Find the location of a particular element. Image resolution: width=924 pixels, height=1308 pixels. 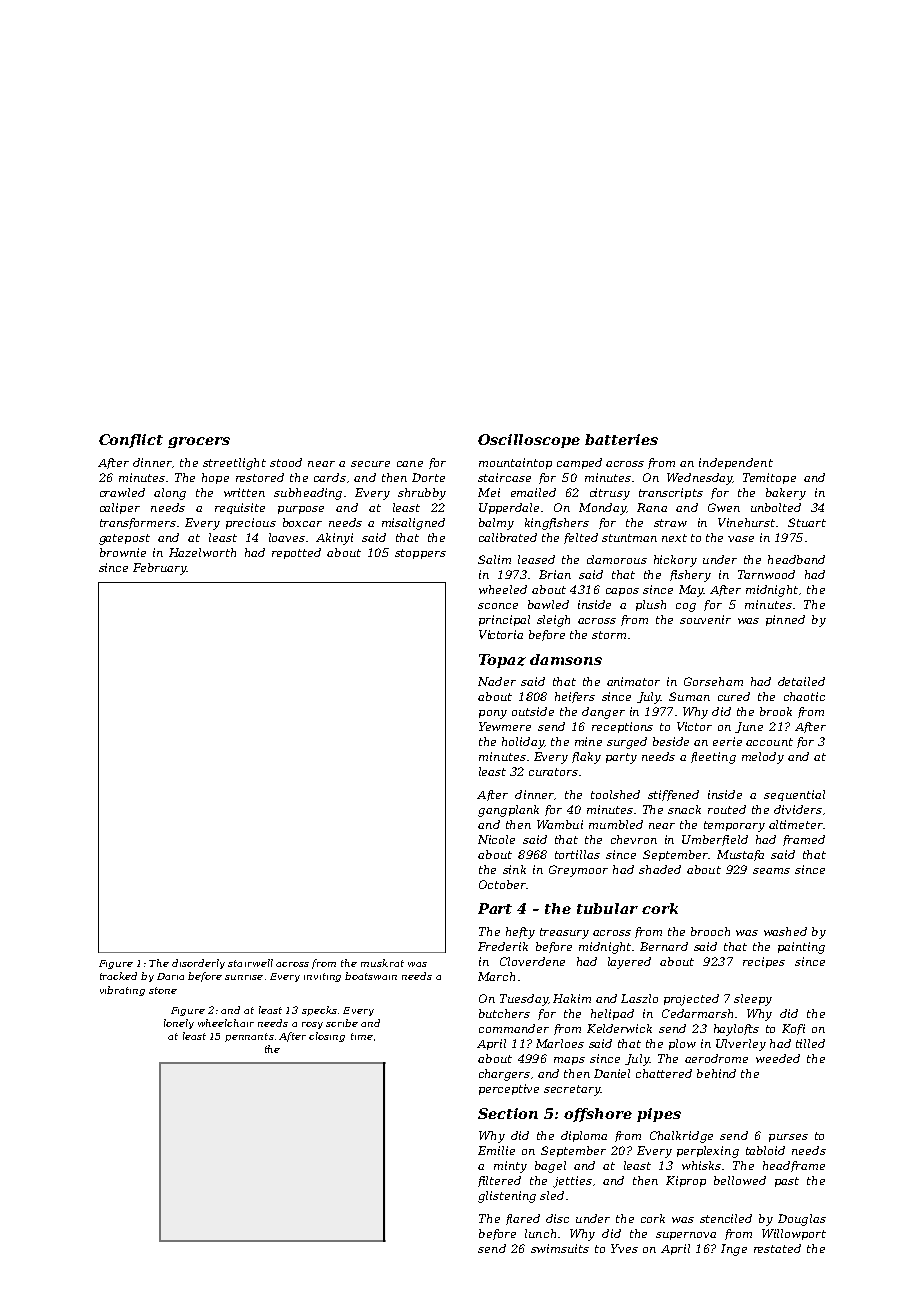

pennants is located at coordinates (249, 1037).
